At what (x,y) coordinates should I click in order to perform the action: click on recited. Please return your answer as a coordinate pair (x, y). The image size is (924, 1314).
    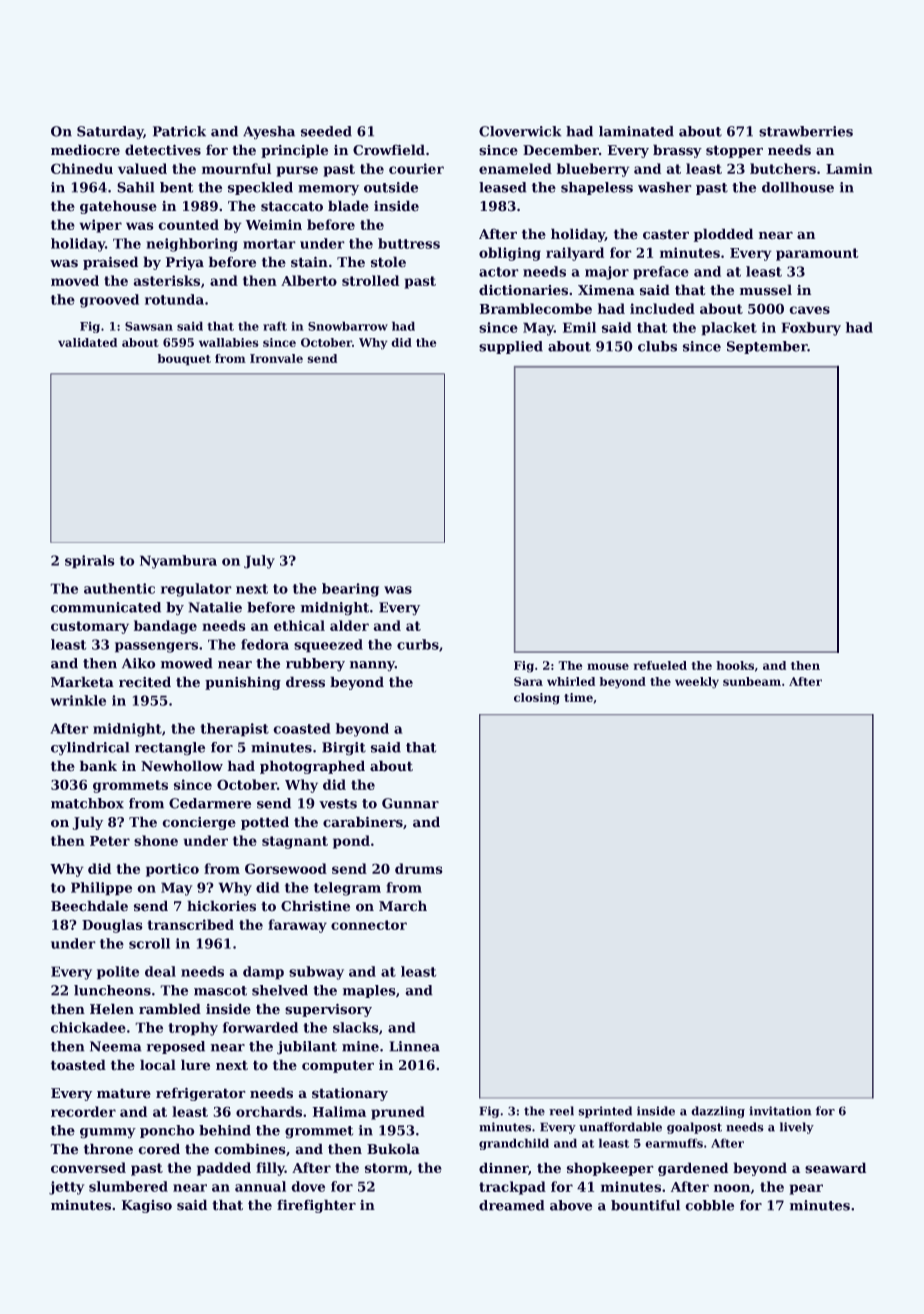
    Looking at the image, I should click on (145, 682).
